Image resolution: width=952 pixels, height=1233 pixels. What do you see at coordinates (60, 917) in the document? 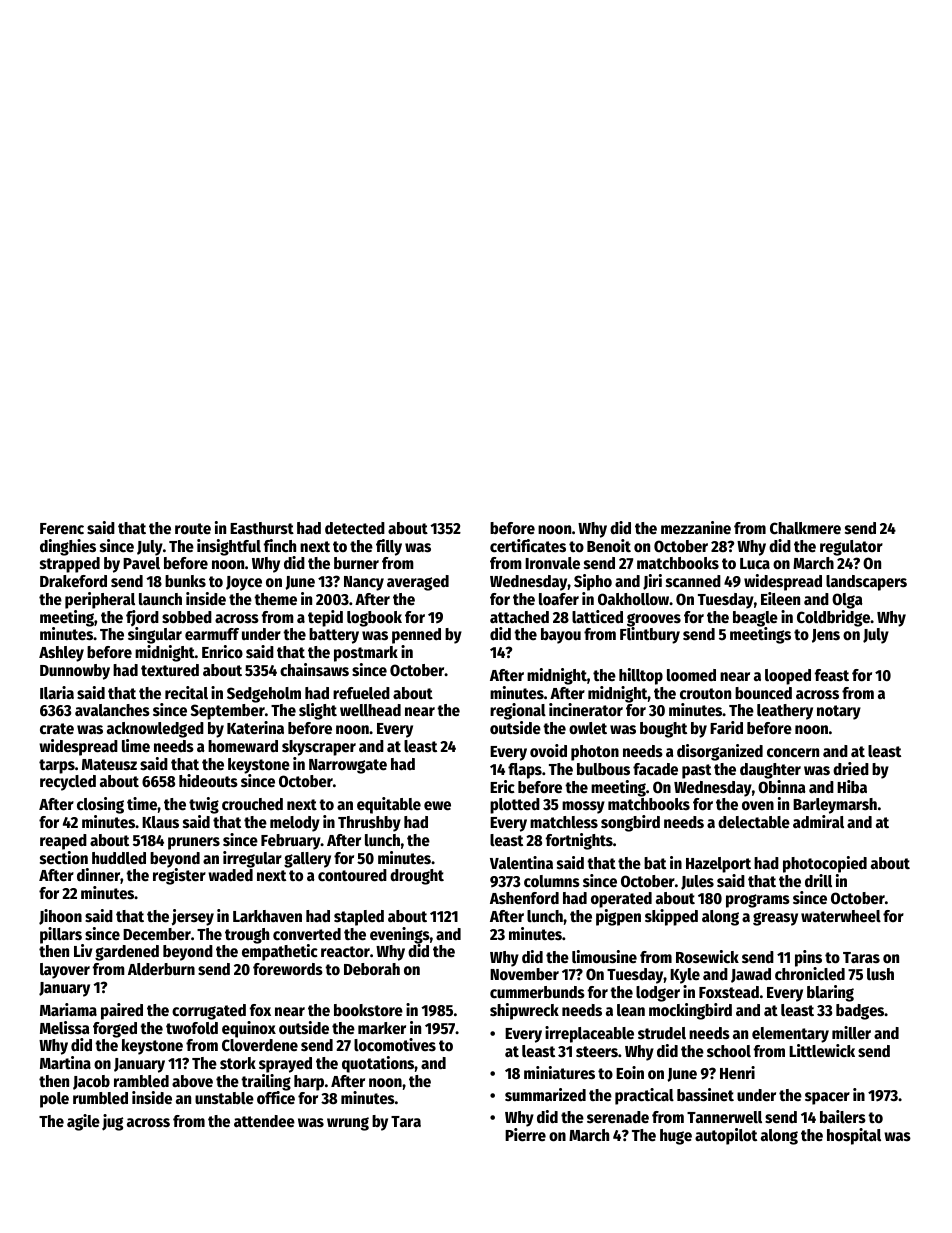
I see `Jihoon` at bounding box center [60, 917].
